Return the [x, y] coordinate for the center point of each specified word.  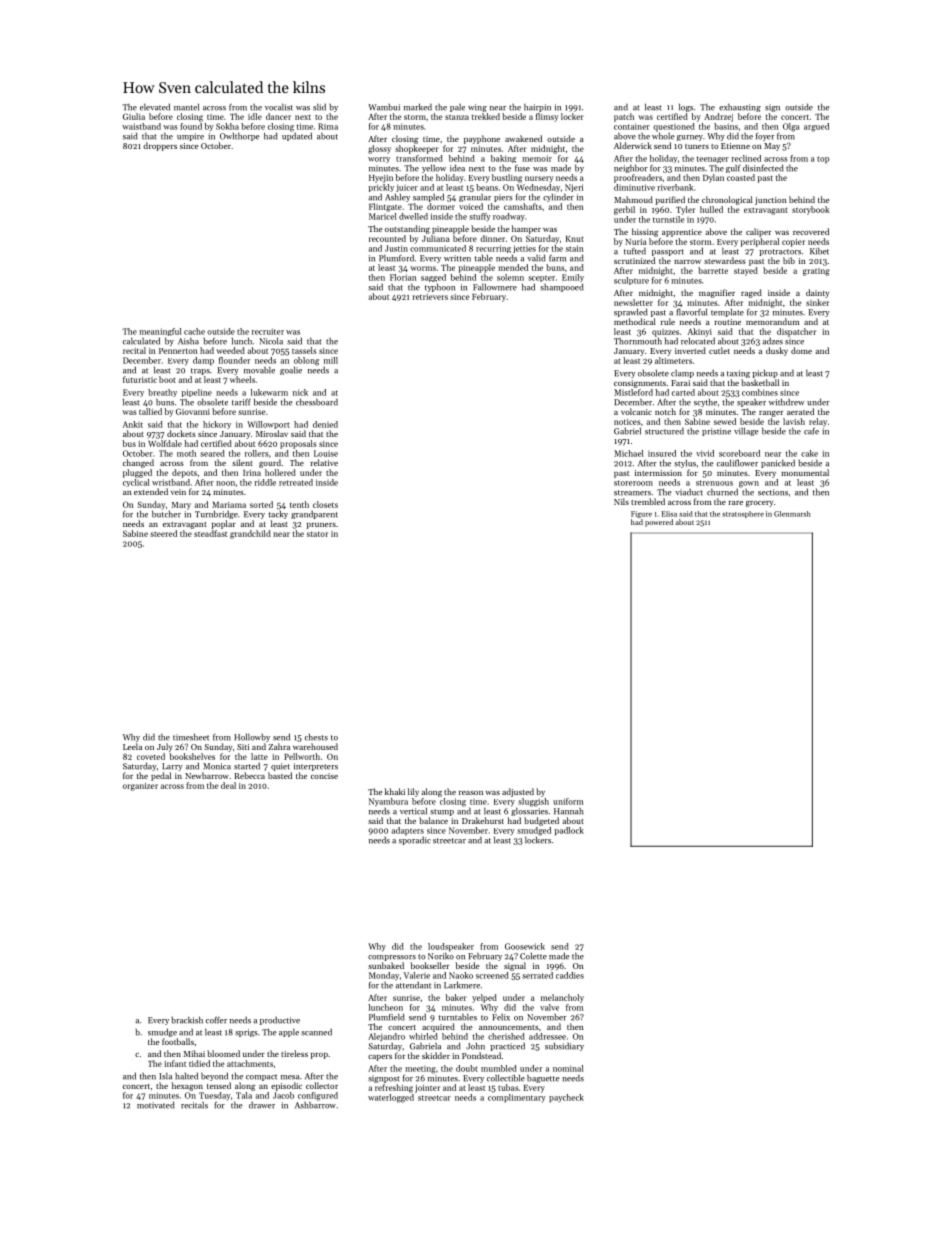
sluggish [533, 802]
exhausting [740, 108]
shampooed [561, 288]
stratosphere [743, 514]
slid [319, 107]
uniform [568, 801]
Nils [621, 501]
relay [818, 422]
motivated [155, 1105]
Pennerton [178, 351]
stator [317, 534]
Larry [172, 767]
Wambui [384, 107]
